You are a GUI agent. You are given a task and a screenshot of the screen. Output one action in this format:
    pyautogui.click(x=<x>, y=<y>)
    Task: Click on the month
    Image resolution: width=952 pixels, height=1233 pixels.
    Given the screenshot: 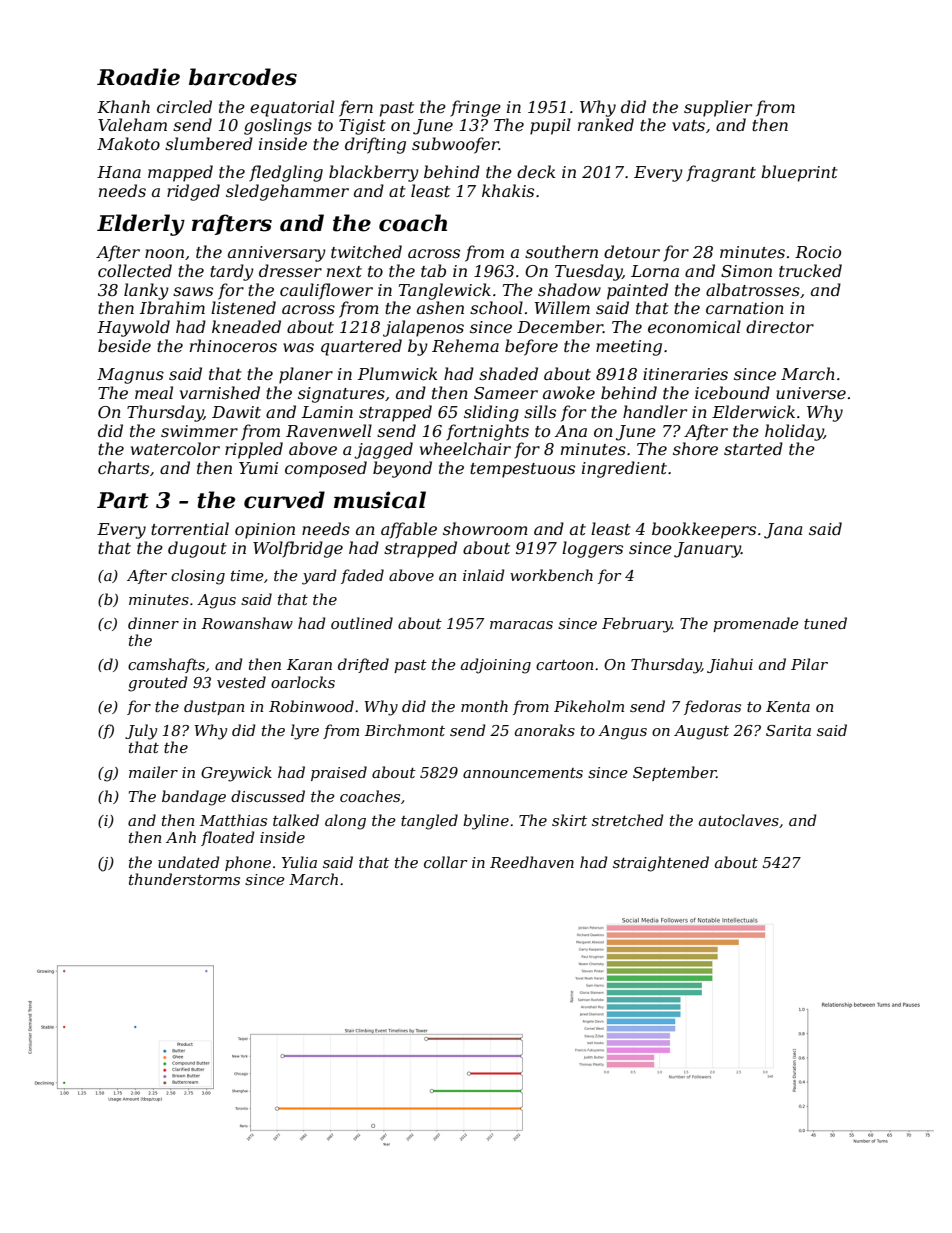 What is the action you would take?
    pyautogui.click(x=484, y=706)
